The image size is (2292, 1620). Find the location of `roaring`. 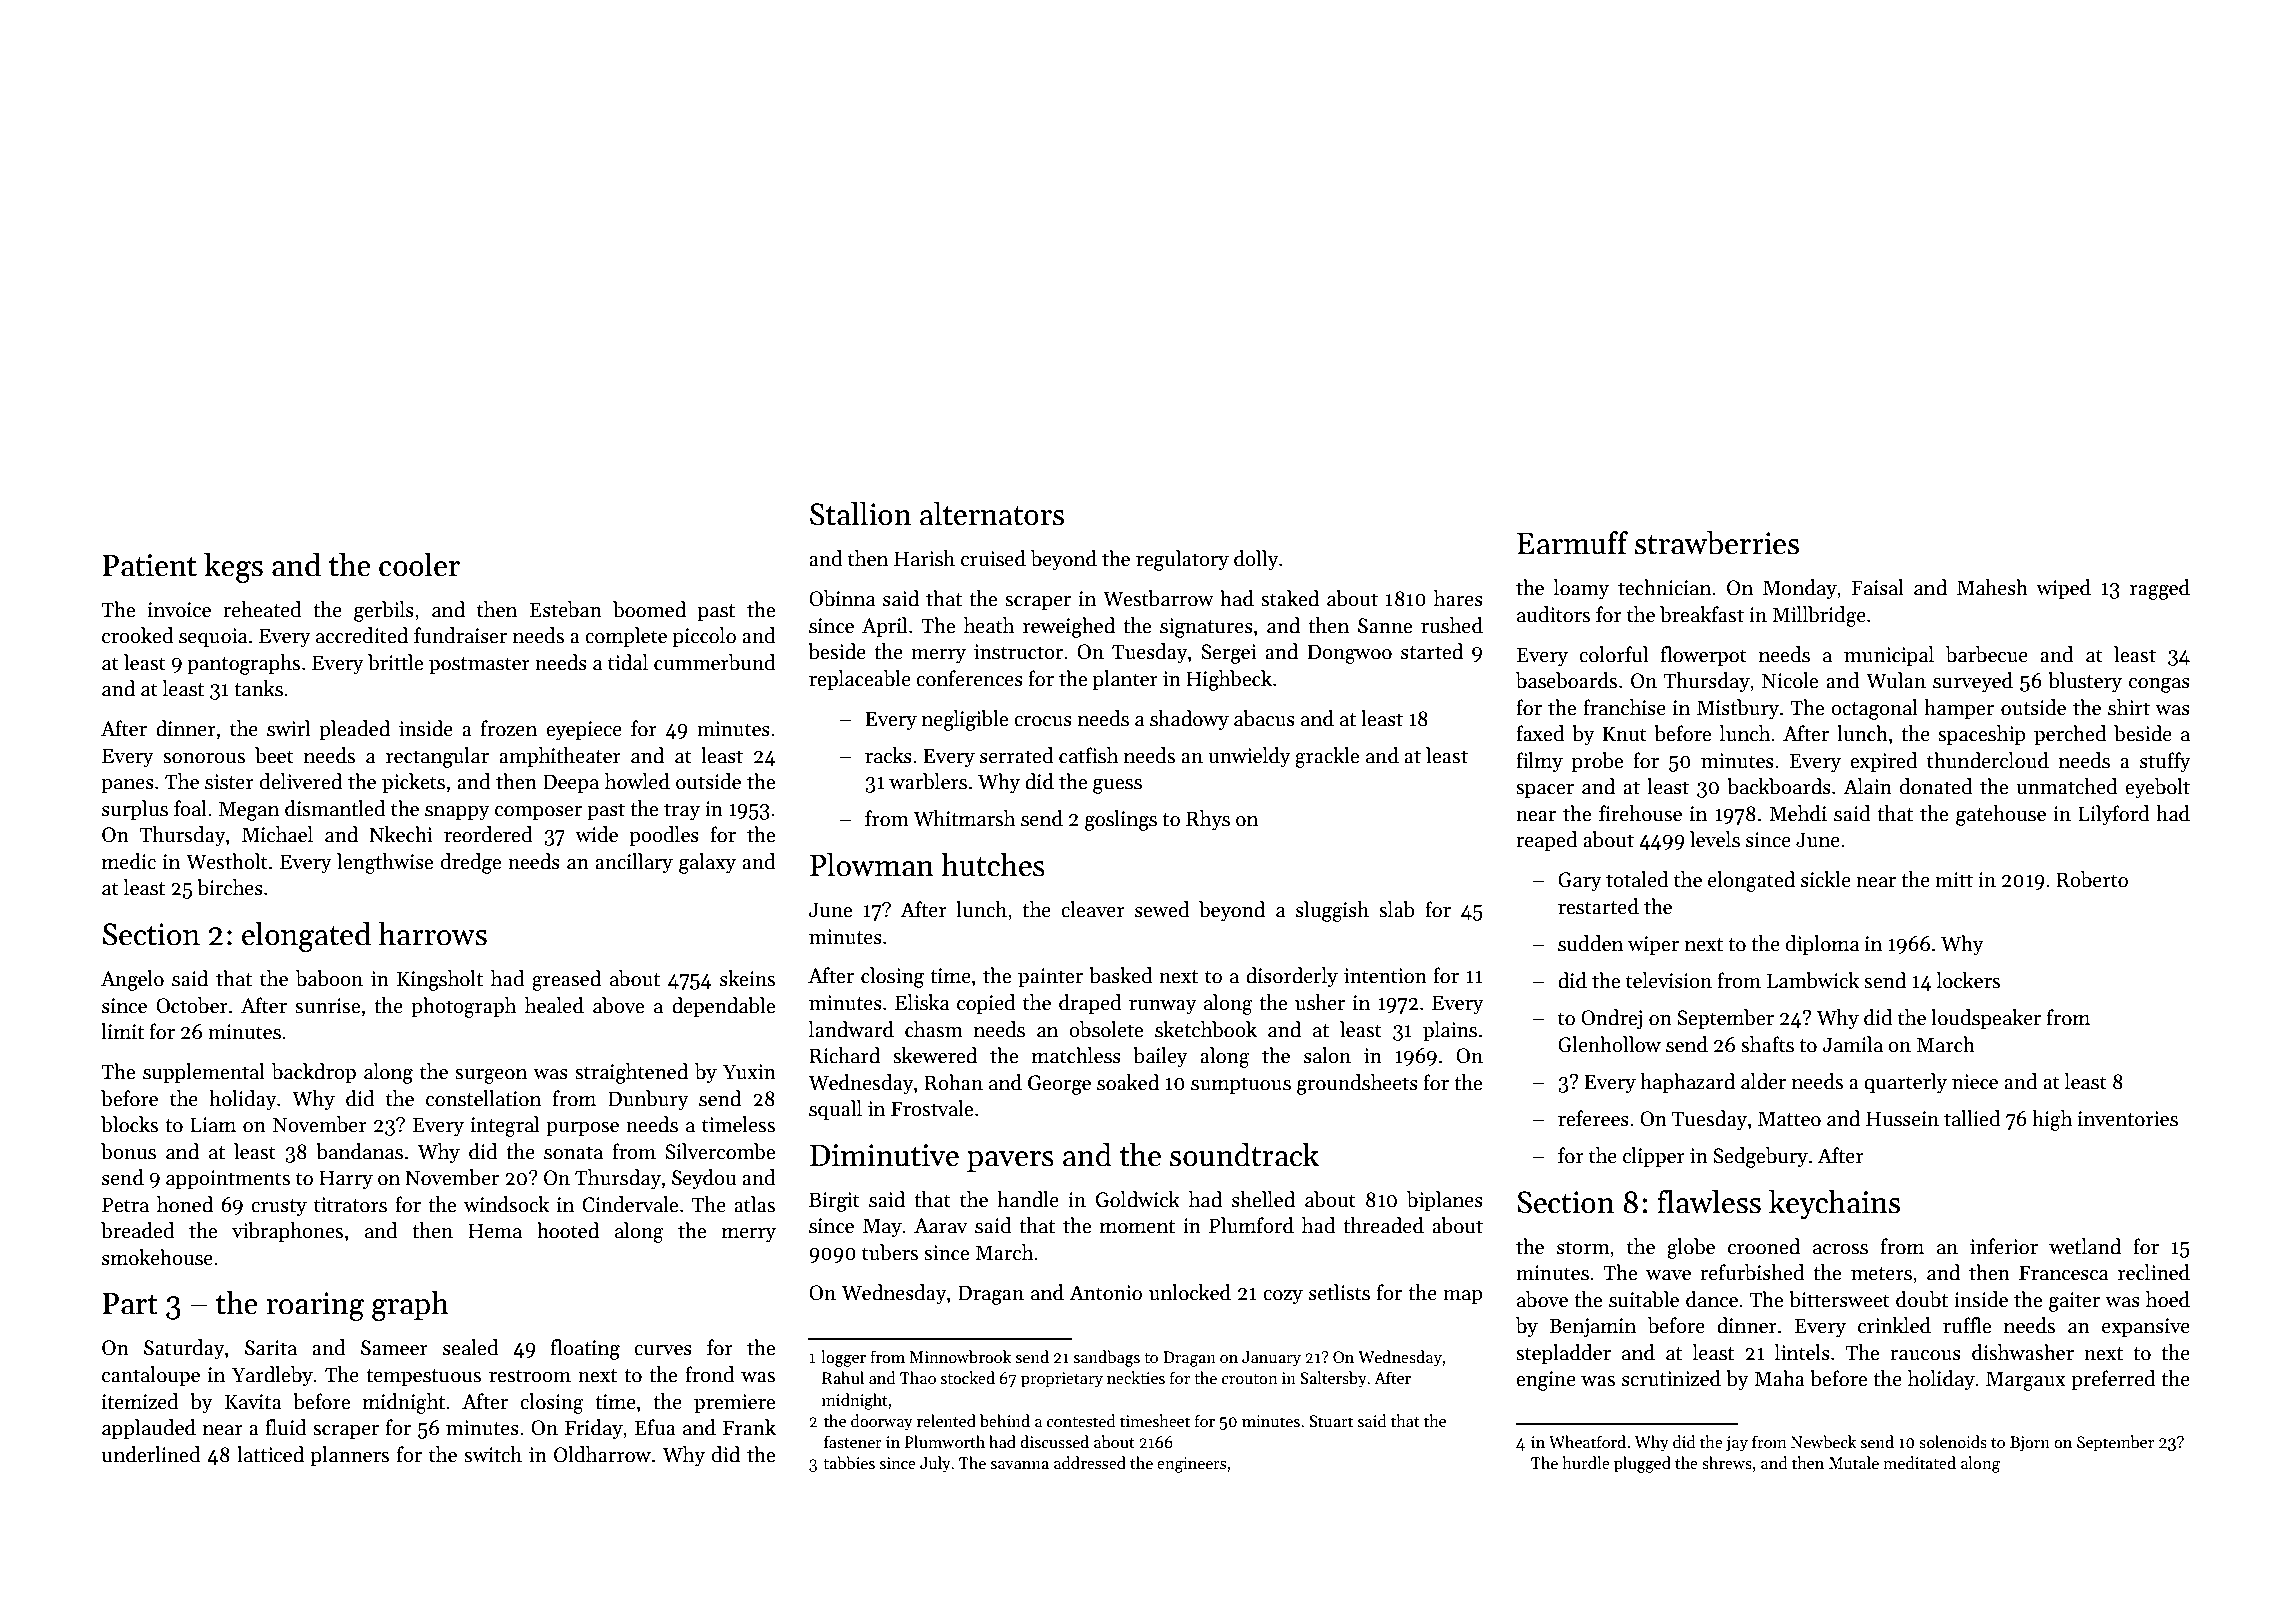

roaring is located at coordinates (315, 1306).
